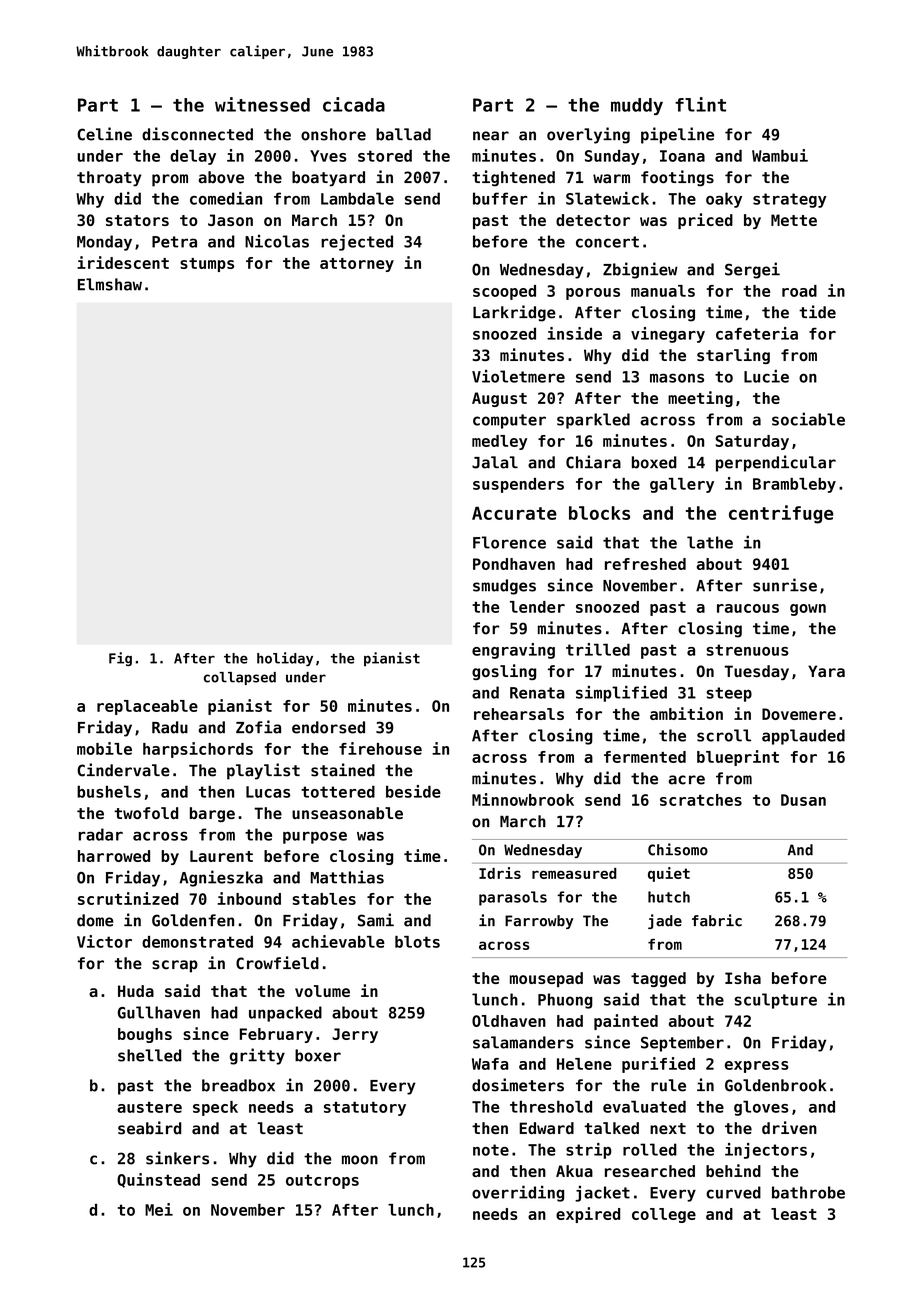 The height and width of the screenshot is (1308, 924). Describe the element at coordinates (775, 1001) in the screenshot. I see `sculpture` at that location.
